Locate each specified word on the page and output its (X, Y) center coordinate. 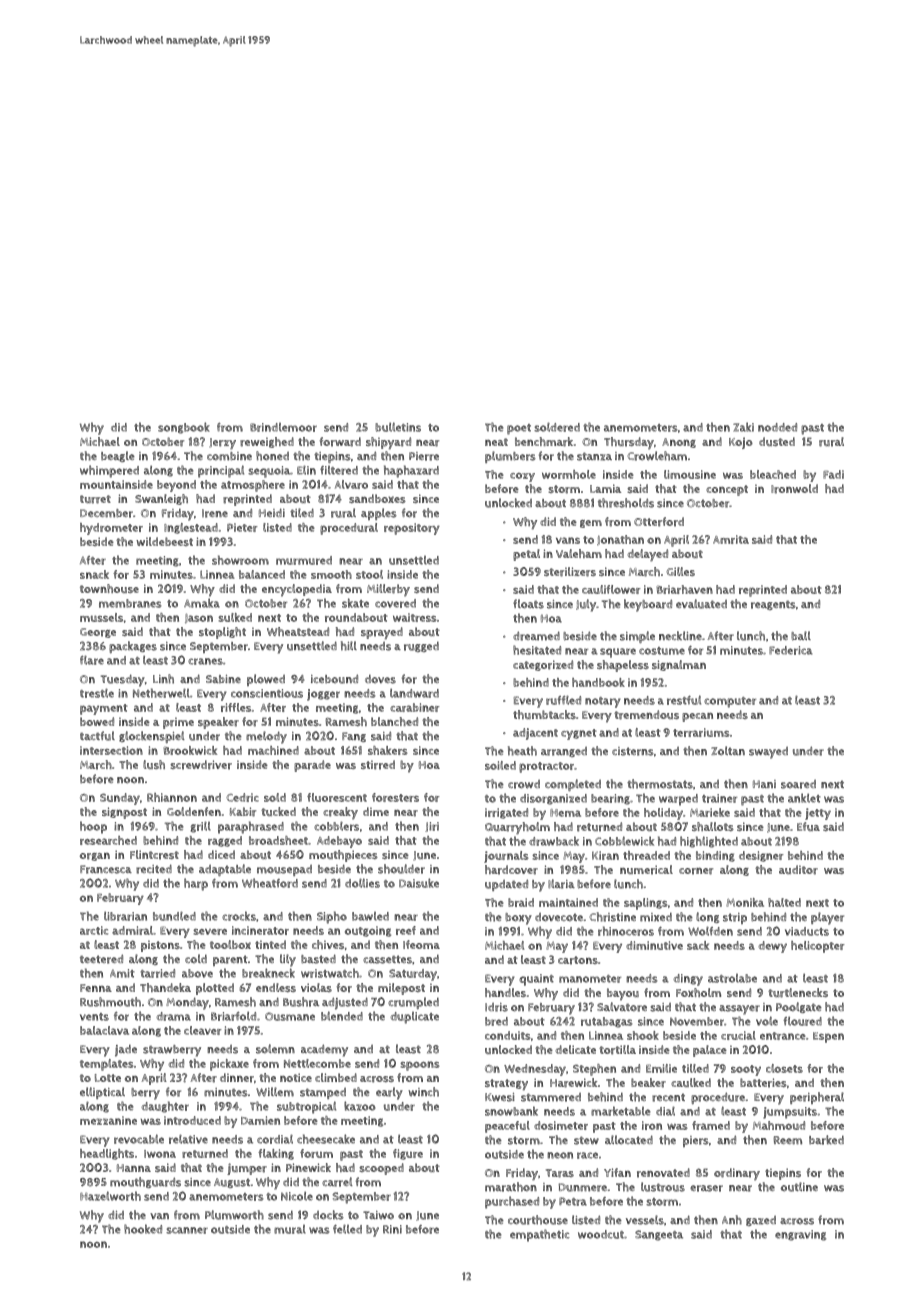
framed (711, 1125)
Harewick (573, 1083)
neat (496, 442)
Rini (392, 1229)
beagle (118, 456)
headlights (107, 1154)
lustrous (663, 1187)
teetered (101, 959)
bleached (773, 474)
